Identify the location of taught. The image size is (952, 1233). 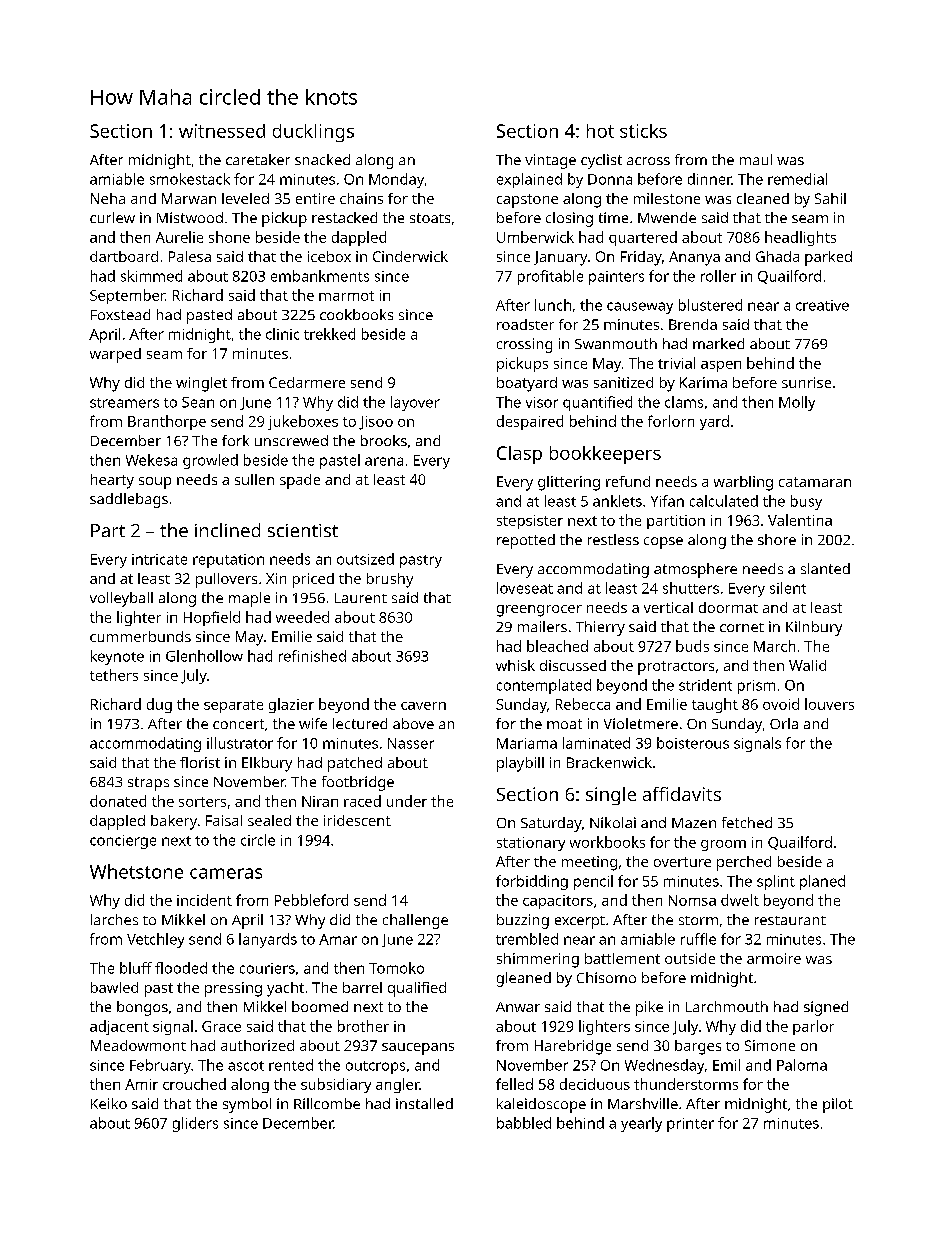
(715, 705).
